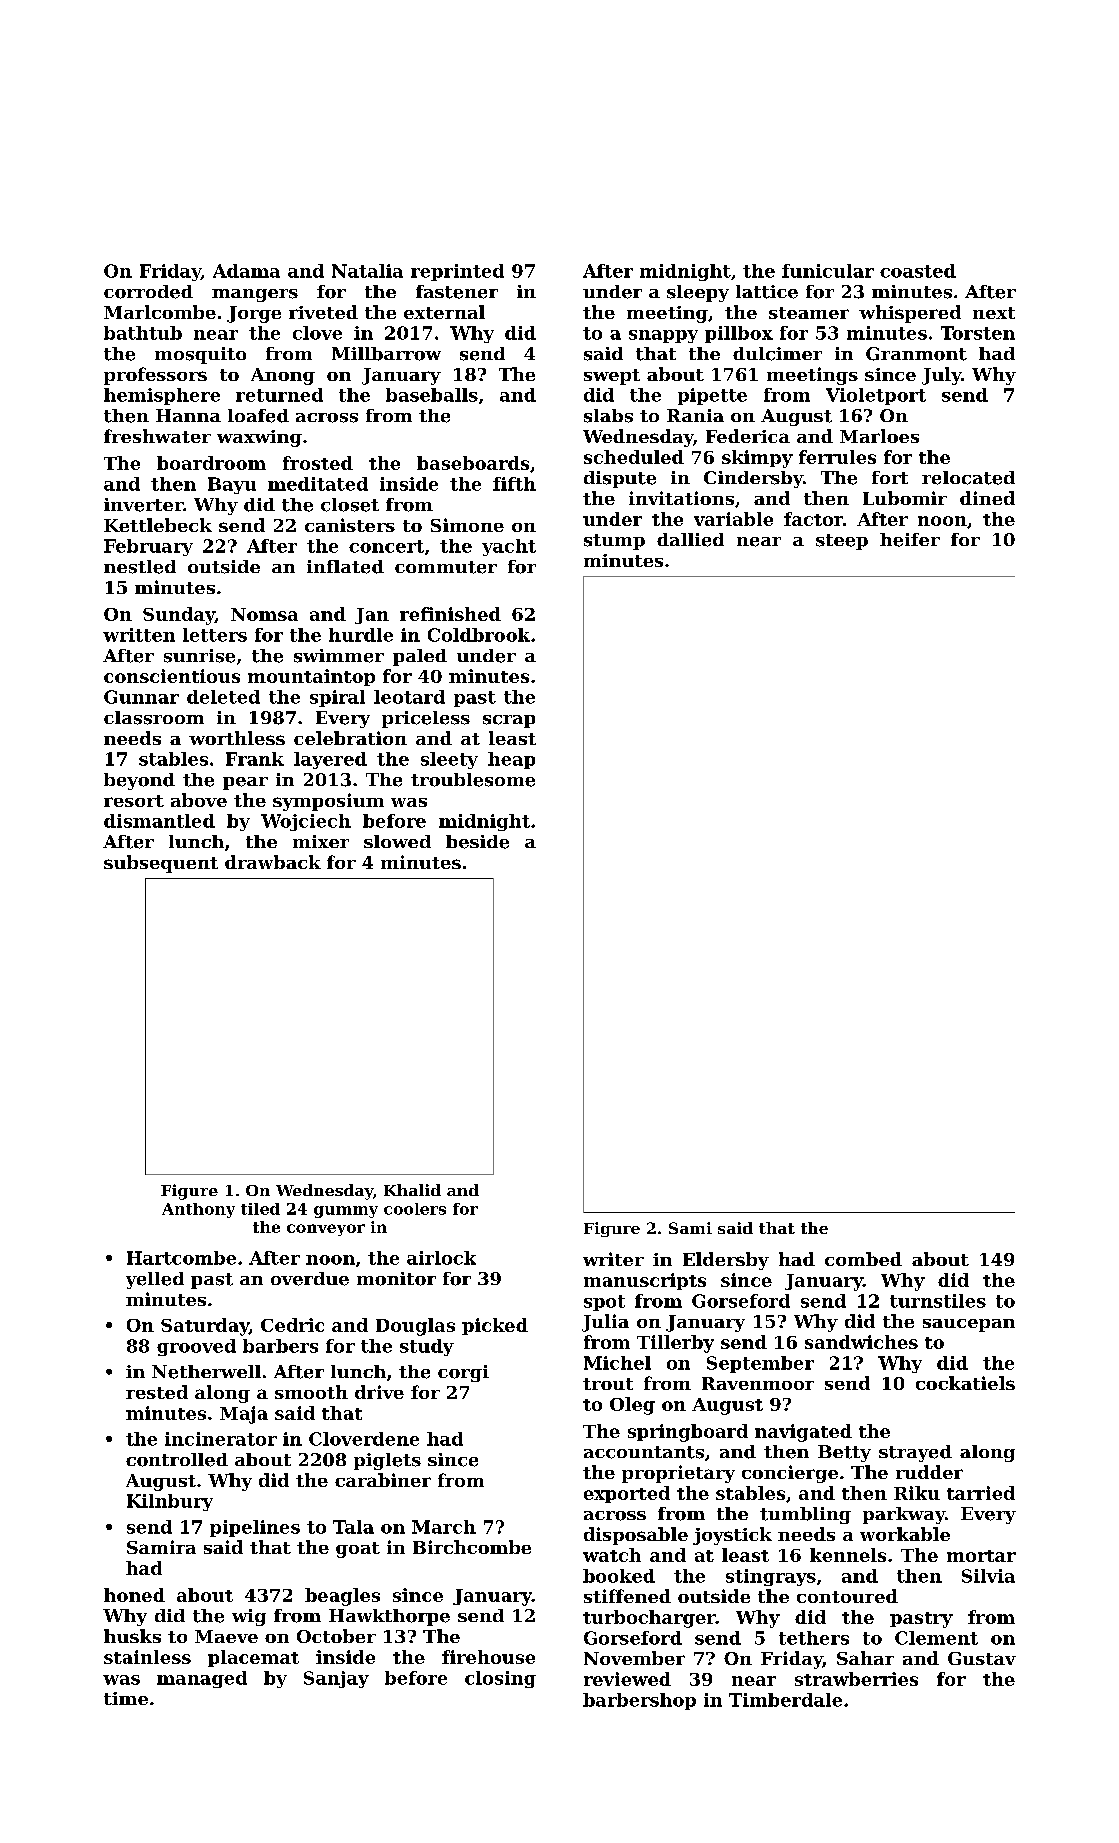 This document has height=1843, width=1119. Describe the element at coordinates (813, 519) in the document. I see `factor` at that location.
